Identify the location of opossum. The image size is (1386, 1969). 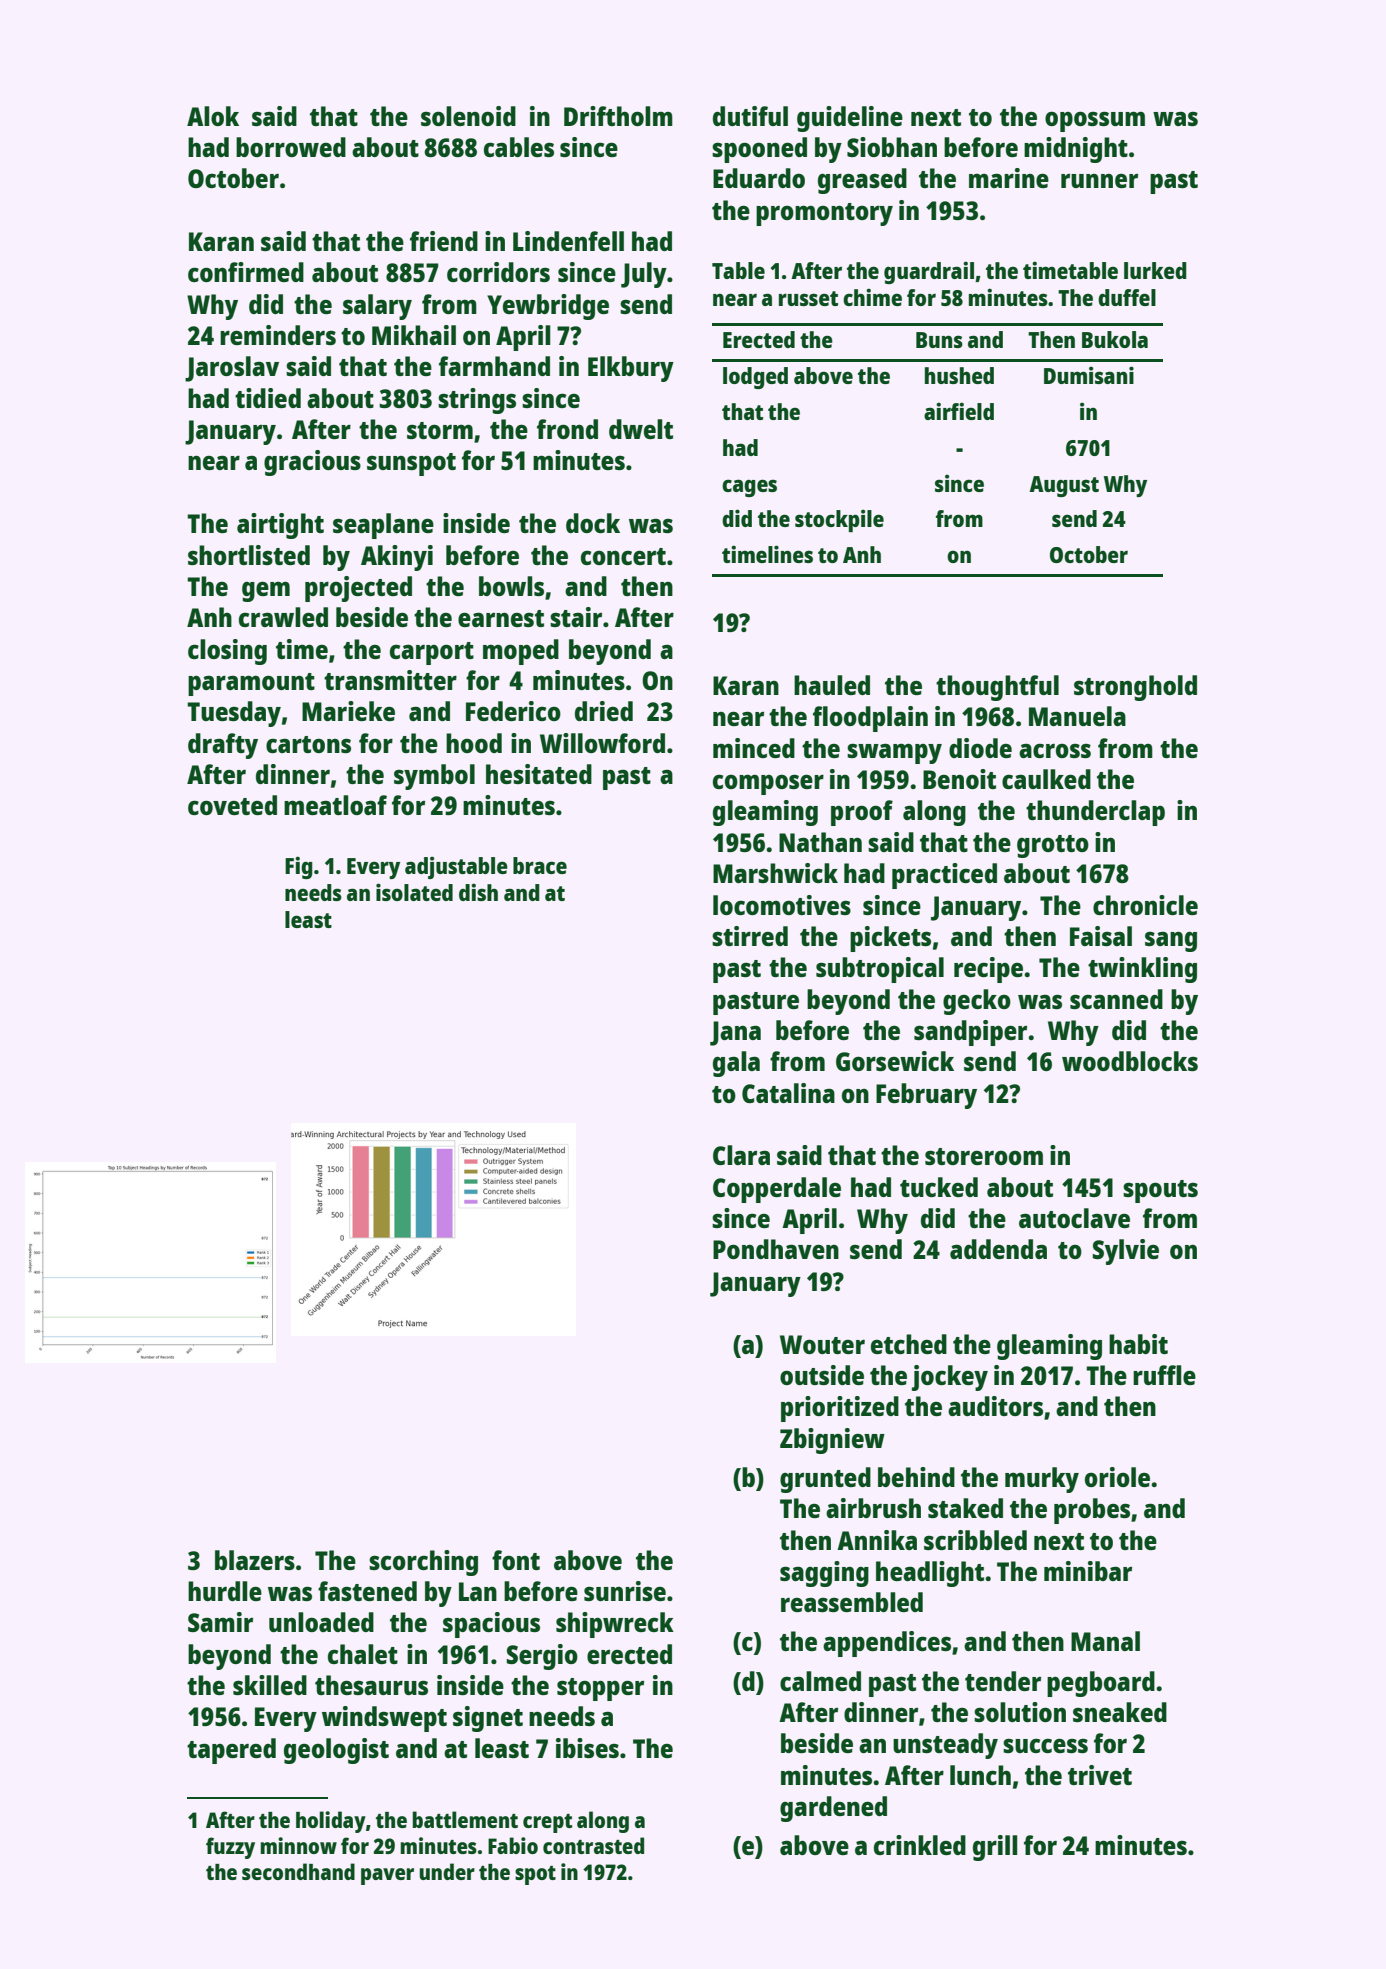
(1095, 121).
